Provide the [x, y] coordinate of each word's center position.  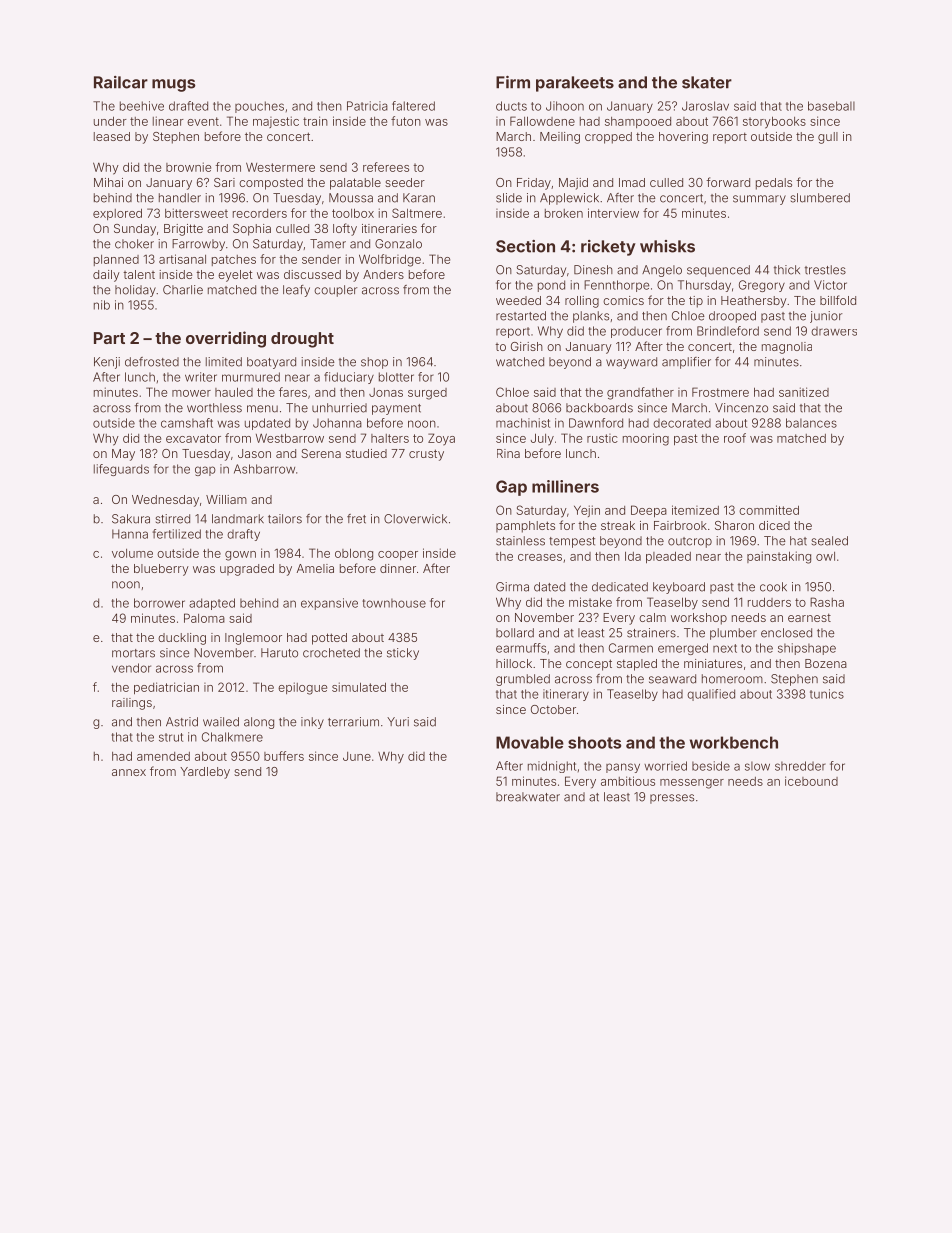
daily [106, 276]
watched [520, 362]
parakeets [575, 84]
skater [707, 82]
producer [636, 332]
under [110, 121]
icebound [811, 781]
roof [735, 438]
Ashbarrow [264, 469]
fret [356, 519]
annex [129, 772]
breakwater [528, 797]
